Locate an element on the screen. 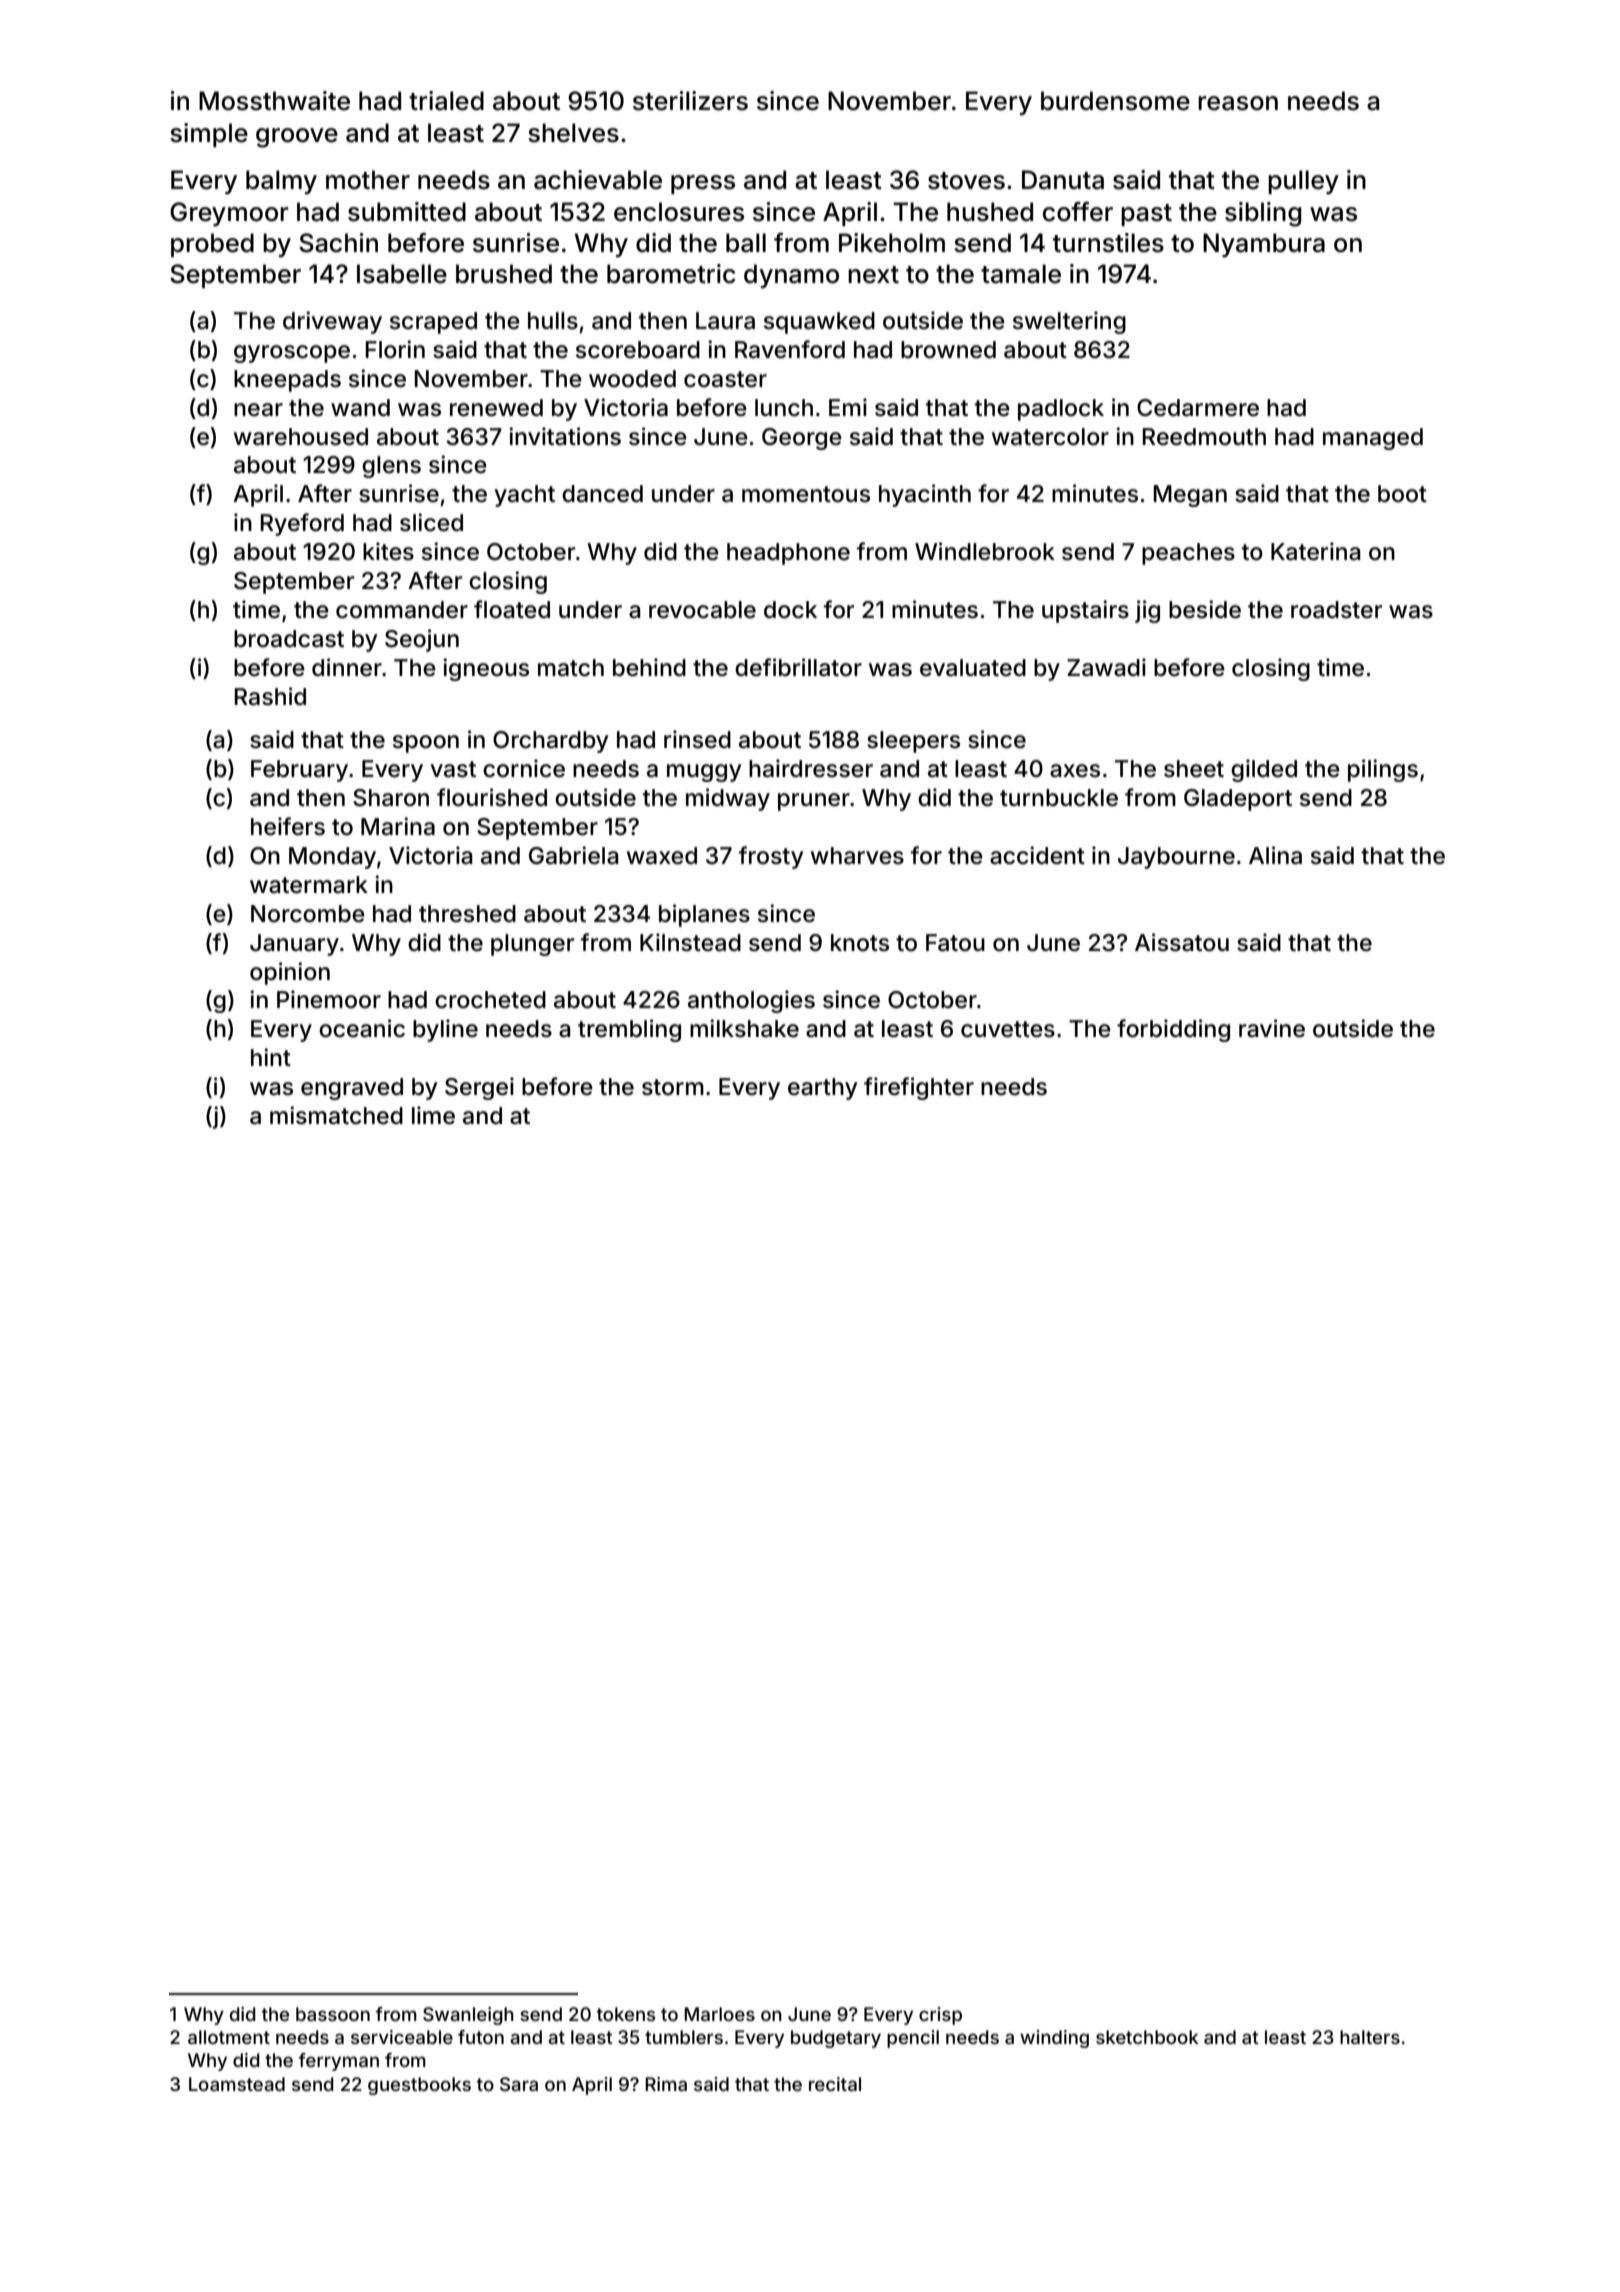 Image resolution: width=1620 pixels, height=2292 pixels. forbidding is located at coordinates (1173, 1030).
